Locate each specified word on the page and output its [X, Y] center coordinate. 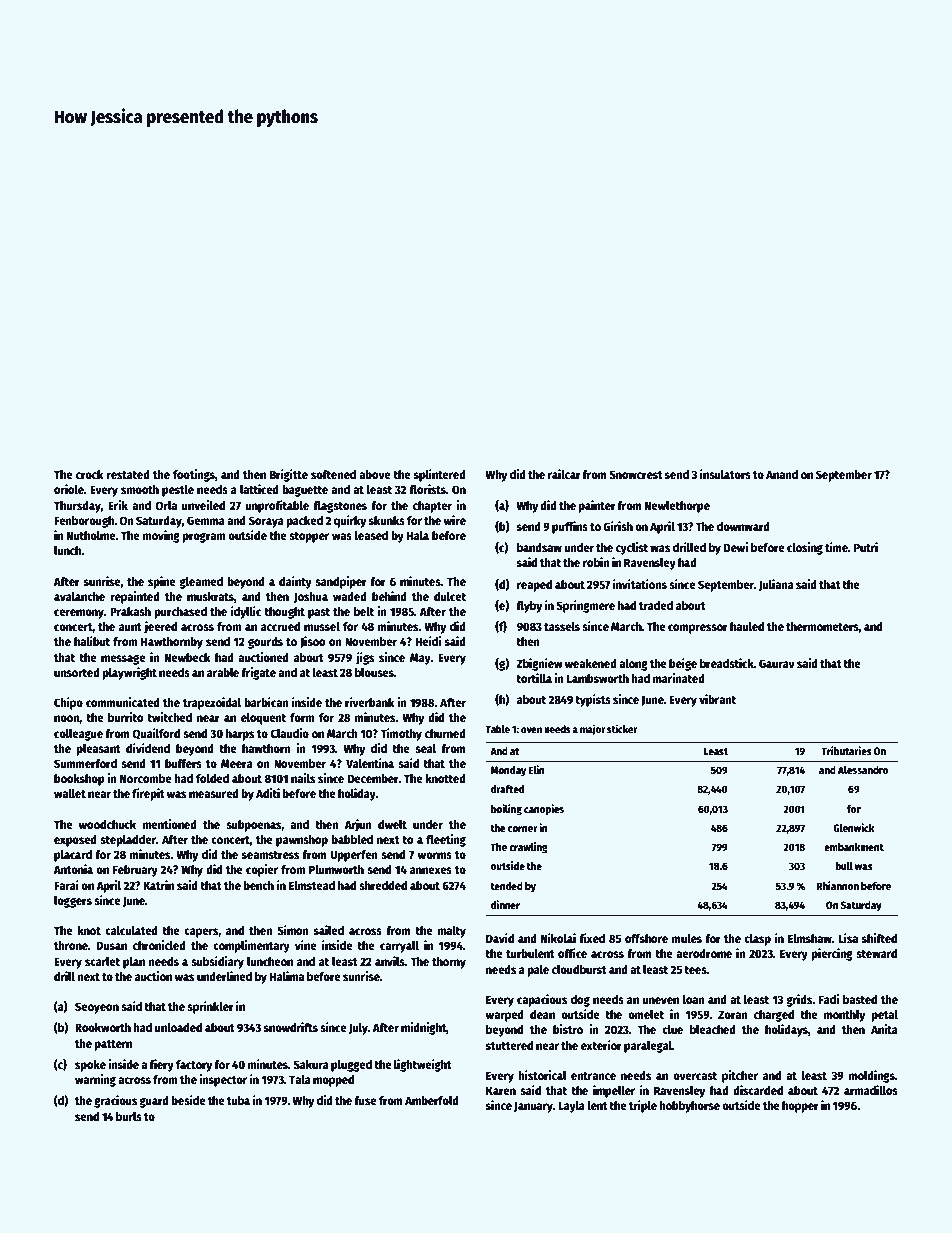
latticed [259, 489]
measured [214, 793]
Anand [782, 474]
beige [683, 664]
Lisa [848, 938]
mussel [322, 626]
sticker [622, 728]
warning [95, 1080]
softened [333, 474]
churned [445, 733]
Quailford [156, 734]
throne [71, 945]
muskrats [210, 596]
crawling [528, 848]
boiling [506, 810]
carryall [399, 947]
